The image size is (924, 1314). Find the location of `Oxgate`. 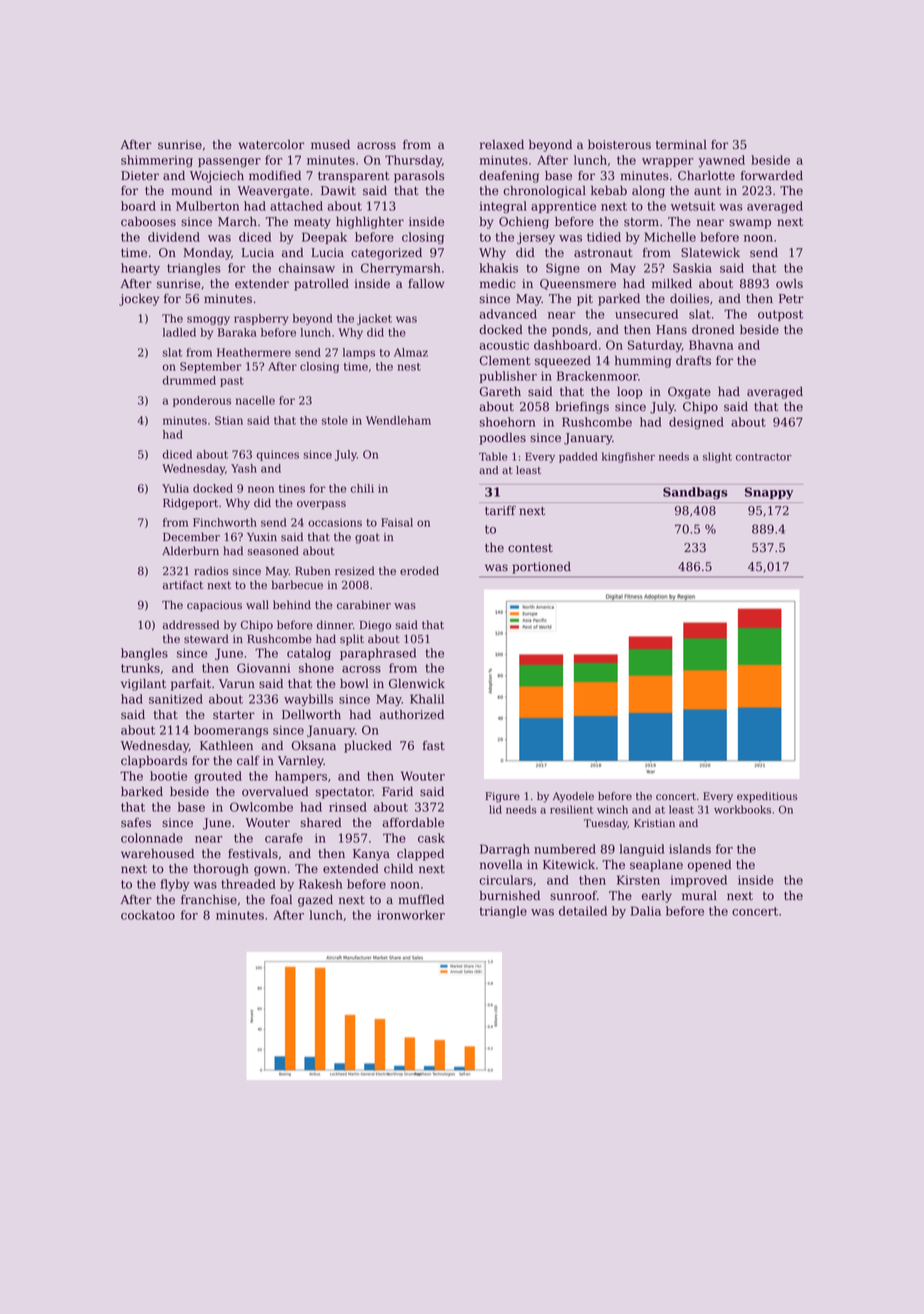

Oxgate is located at coordinates (689, 393).
